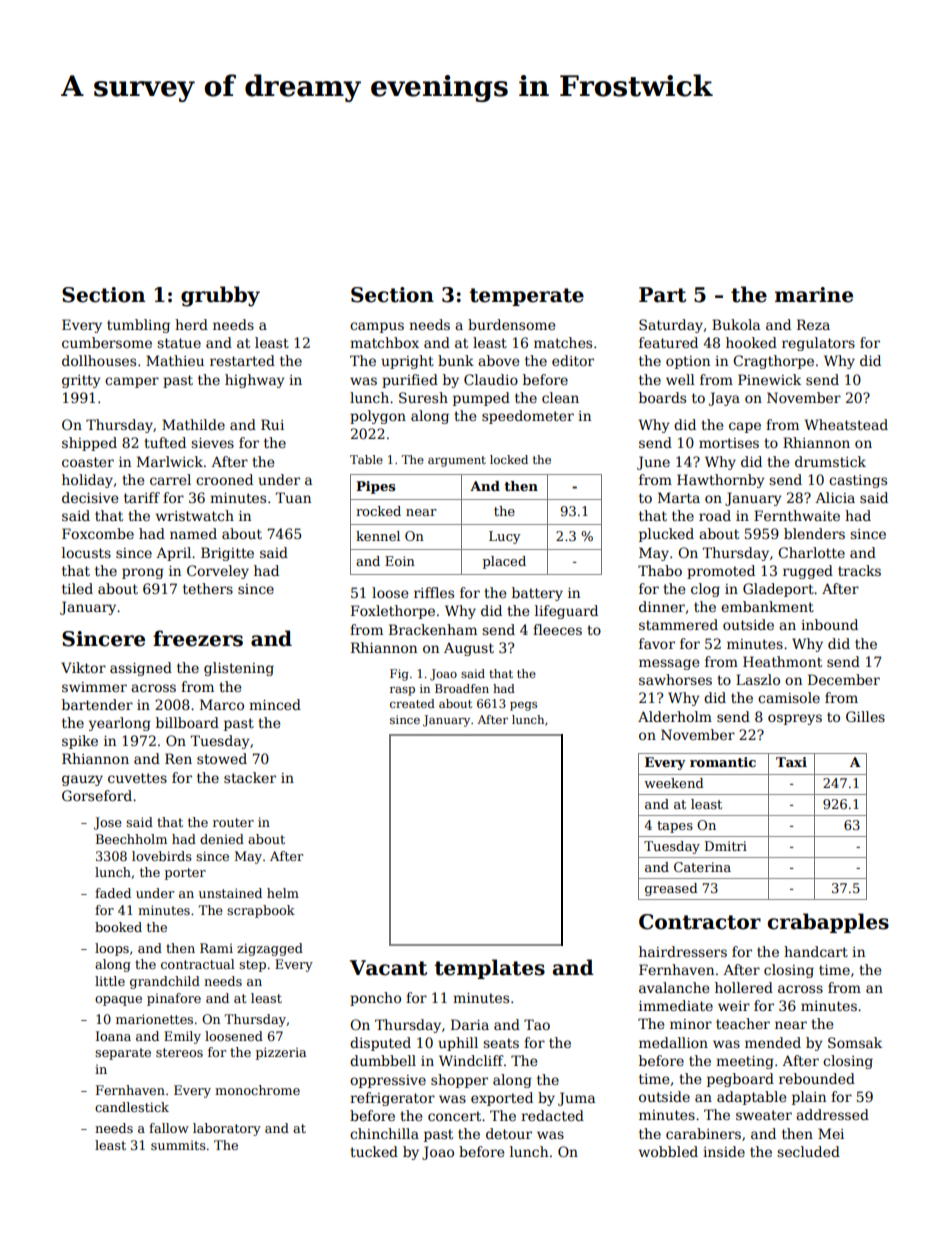 This screenshot has height=1233, width=952. What do you see at coordinates (576, 1099) in the screenshot?
I see `Juma` at bounding box center [576, 1099].
